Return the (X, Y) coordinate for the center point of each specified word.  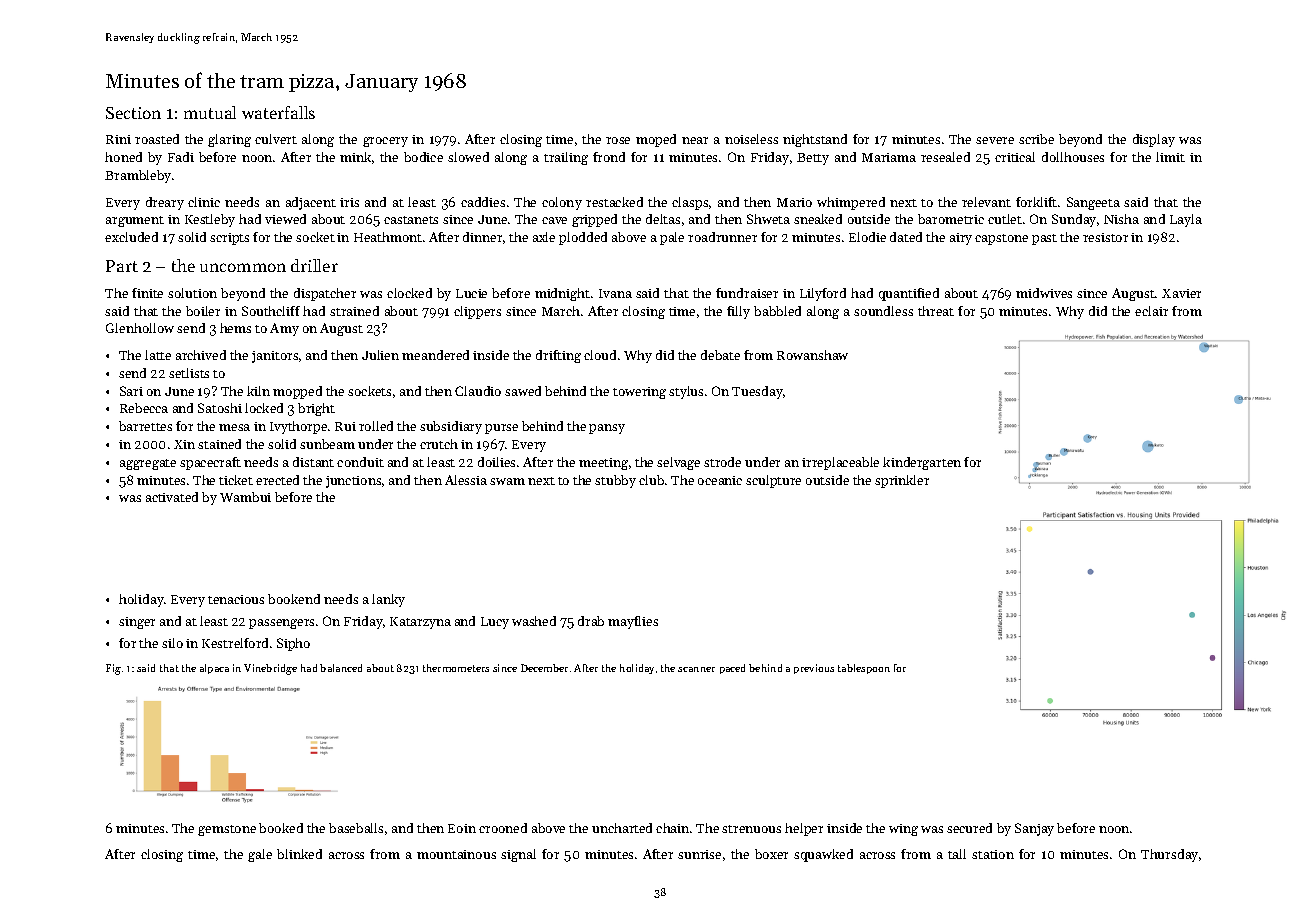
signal (518, 855)
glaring (229, 140)
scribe (1036, 139)
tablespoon (864, 669)
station (993, 854)
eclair (1151, 311)
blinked (299, 854)
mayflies (633, 622)
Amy (284, 329)
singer (137, 623)
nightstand (815, 140)
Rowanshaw (812, 355)
